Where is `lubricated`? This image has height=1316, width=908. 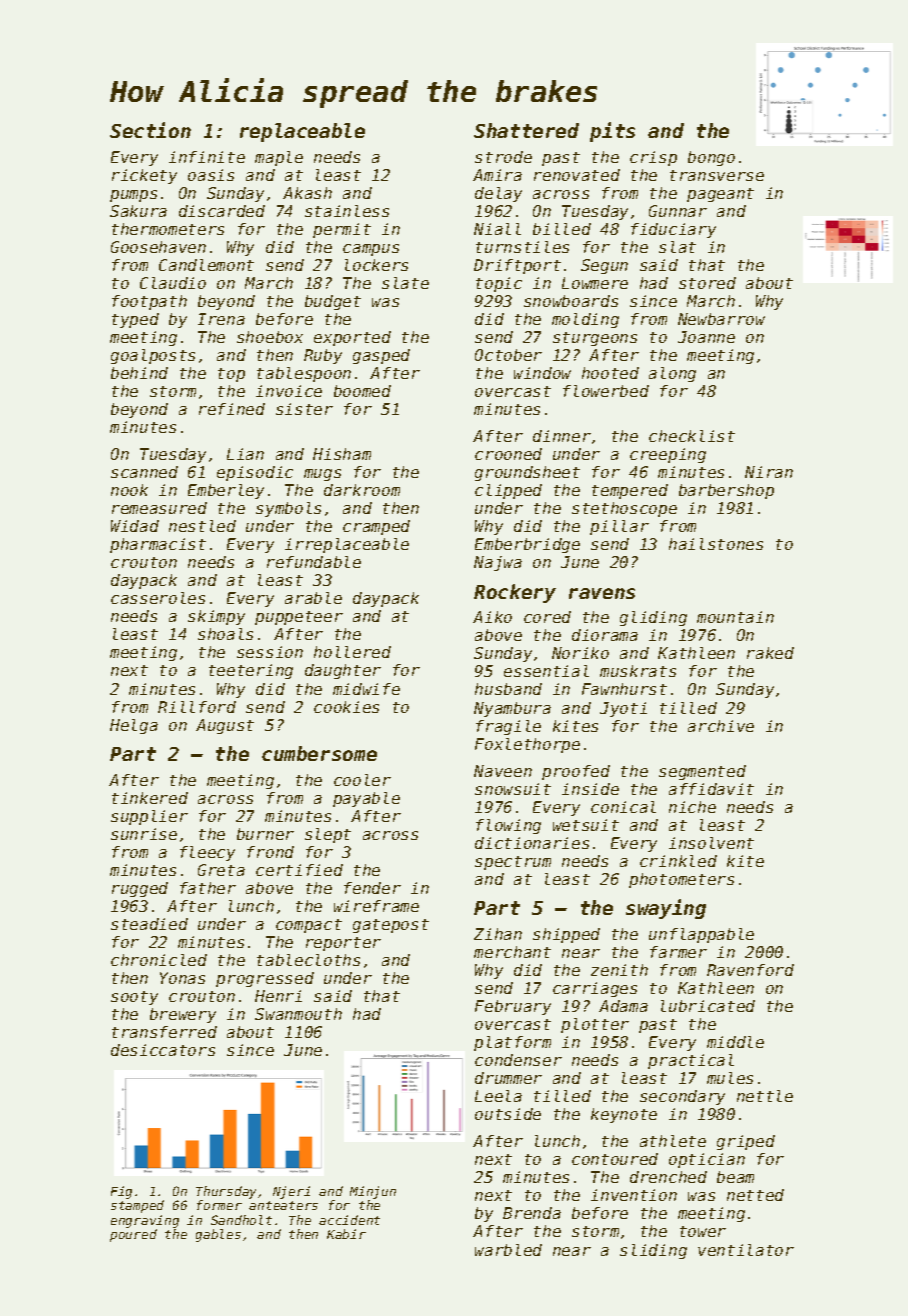
lubricated is located at coordinates (708, 1006).
